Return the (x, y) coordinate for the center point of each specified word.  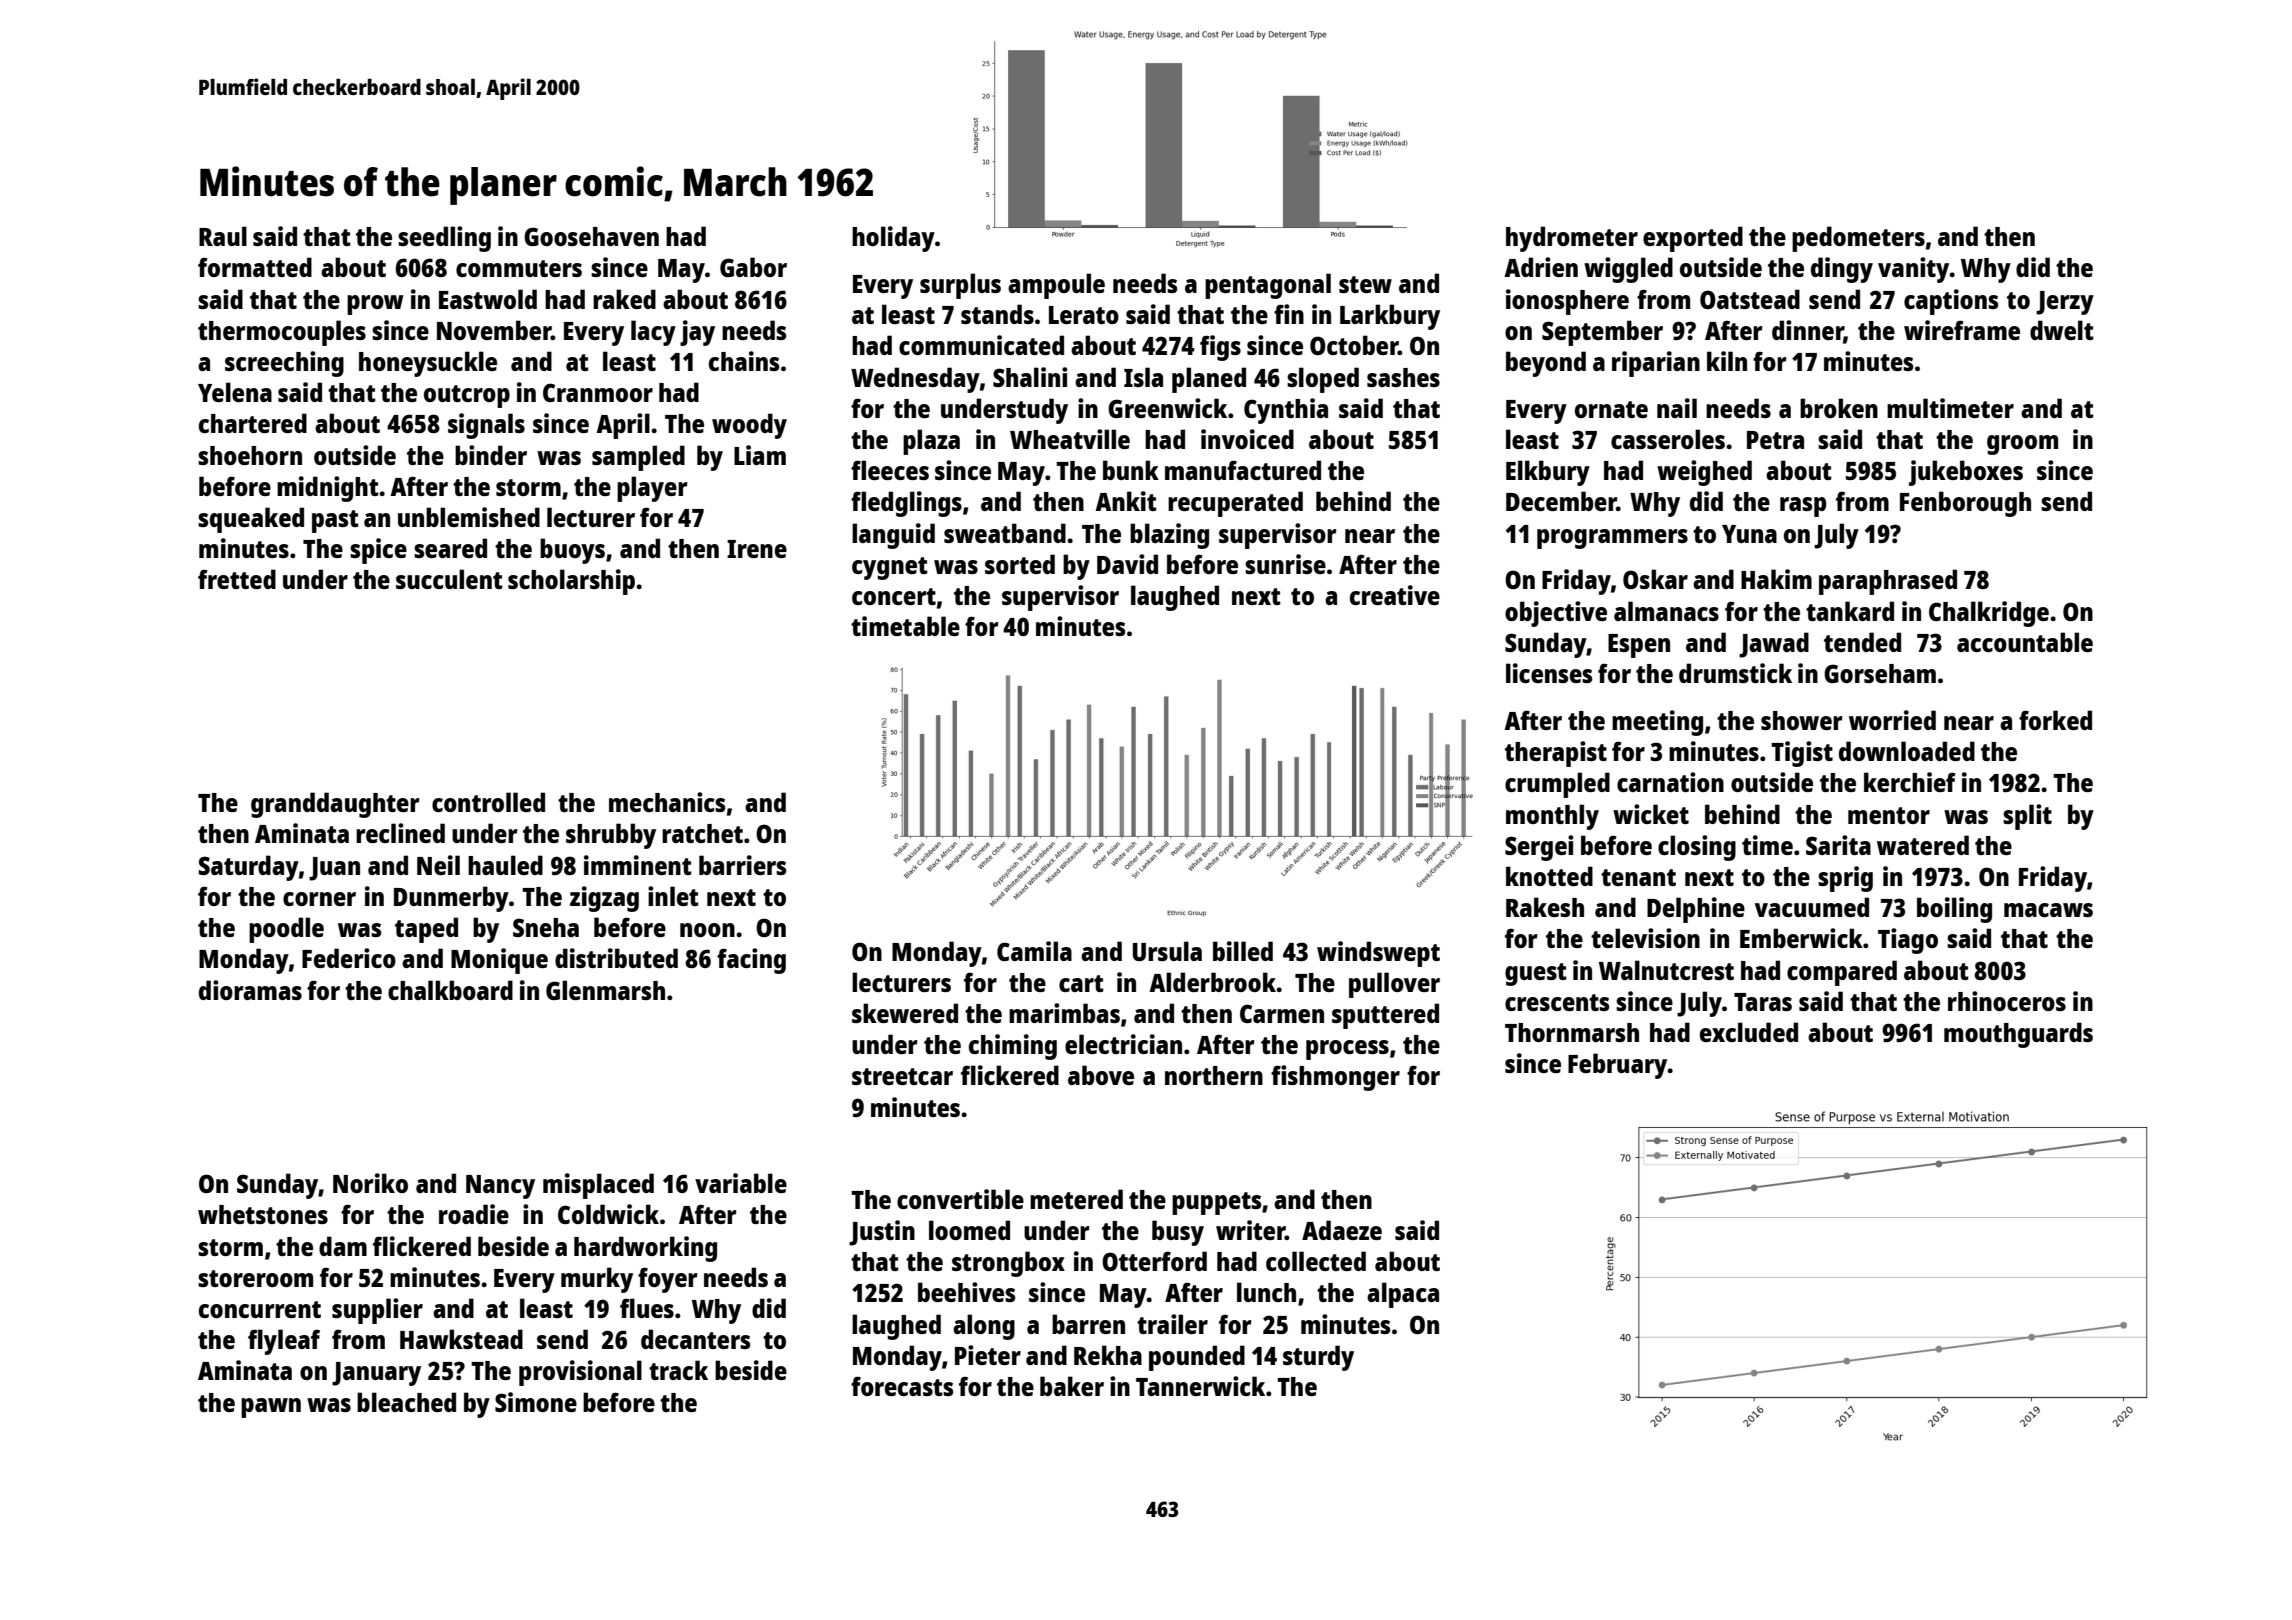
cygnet (890, 568)
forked (2055, 720)
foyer (668, 1280)
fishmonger (1335, 1078)
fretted (237, 579)
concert (894, 596)
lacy (653, 333)
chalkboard (450, 990)
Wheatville (1070, 439)
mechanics (667, 802)
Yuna (1749, 534)
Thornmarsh (1572, 1032)
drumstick (1735, 673)
